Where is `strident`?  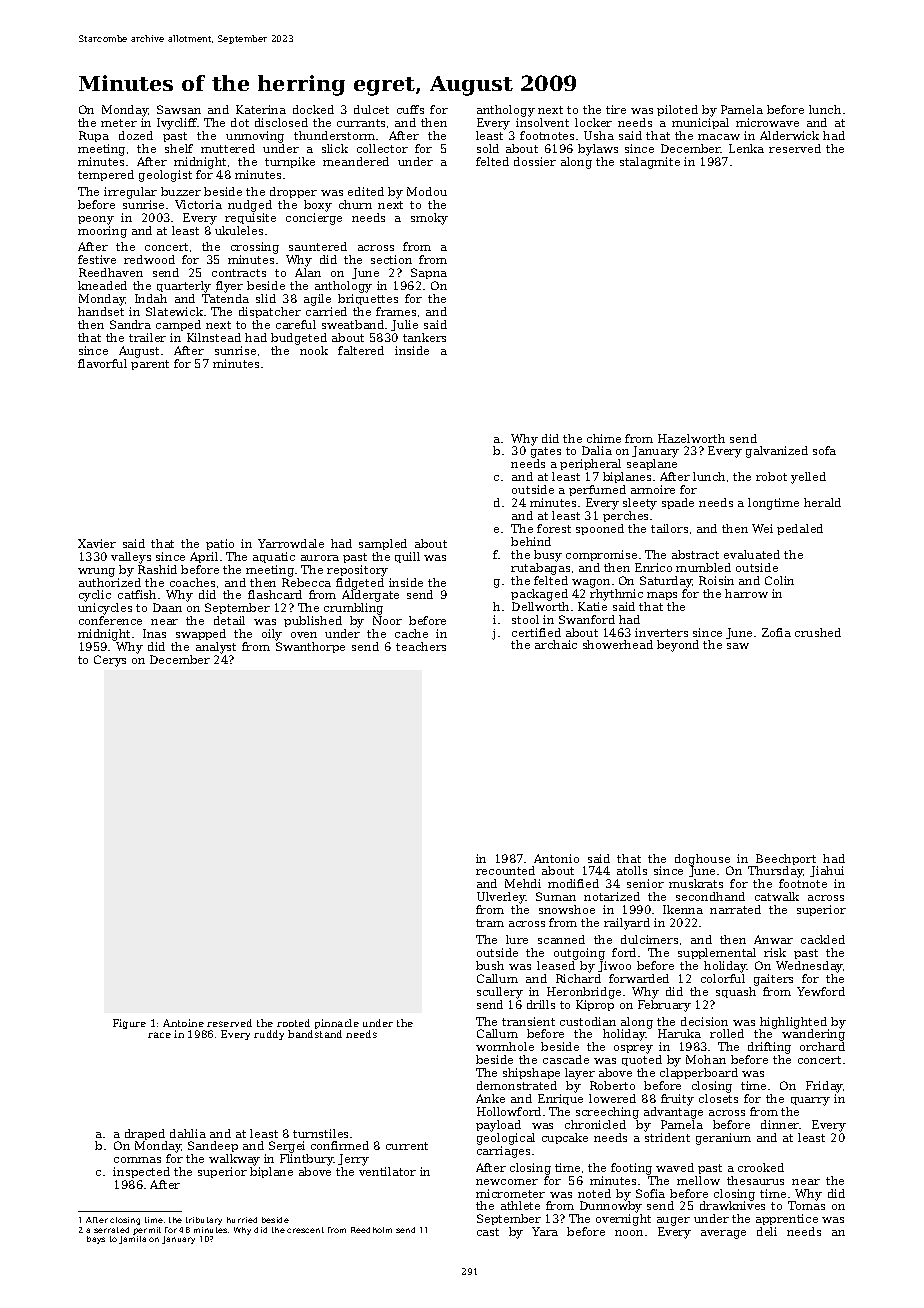 strident is located at coordinates (667, 1137).
